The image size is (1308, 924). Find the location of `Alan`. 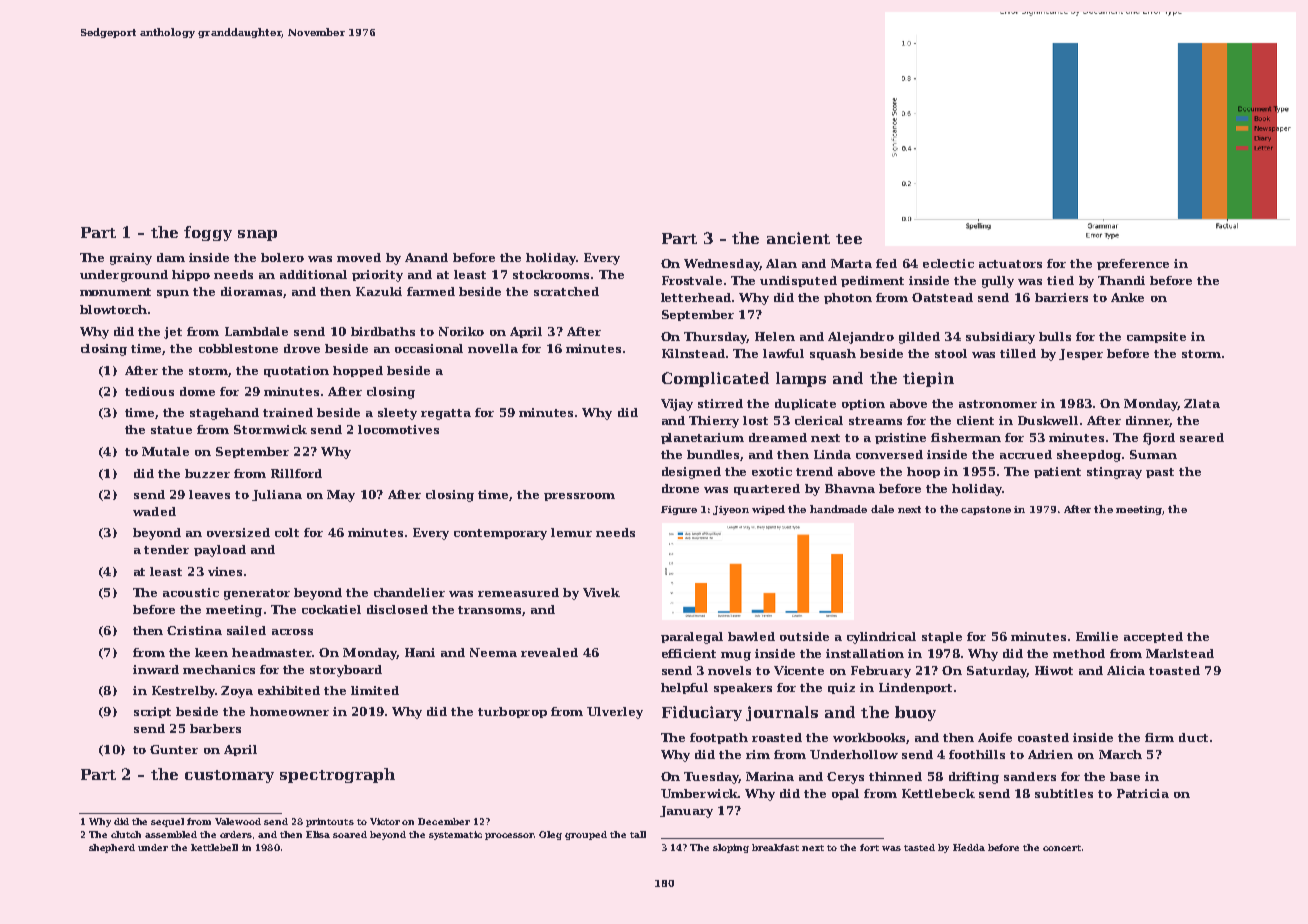

Alan is located at coordinates (781, 263).
